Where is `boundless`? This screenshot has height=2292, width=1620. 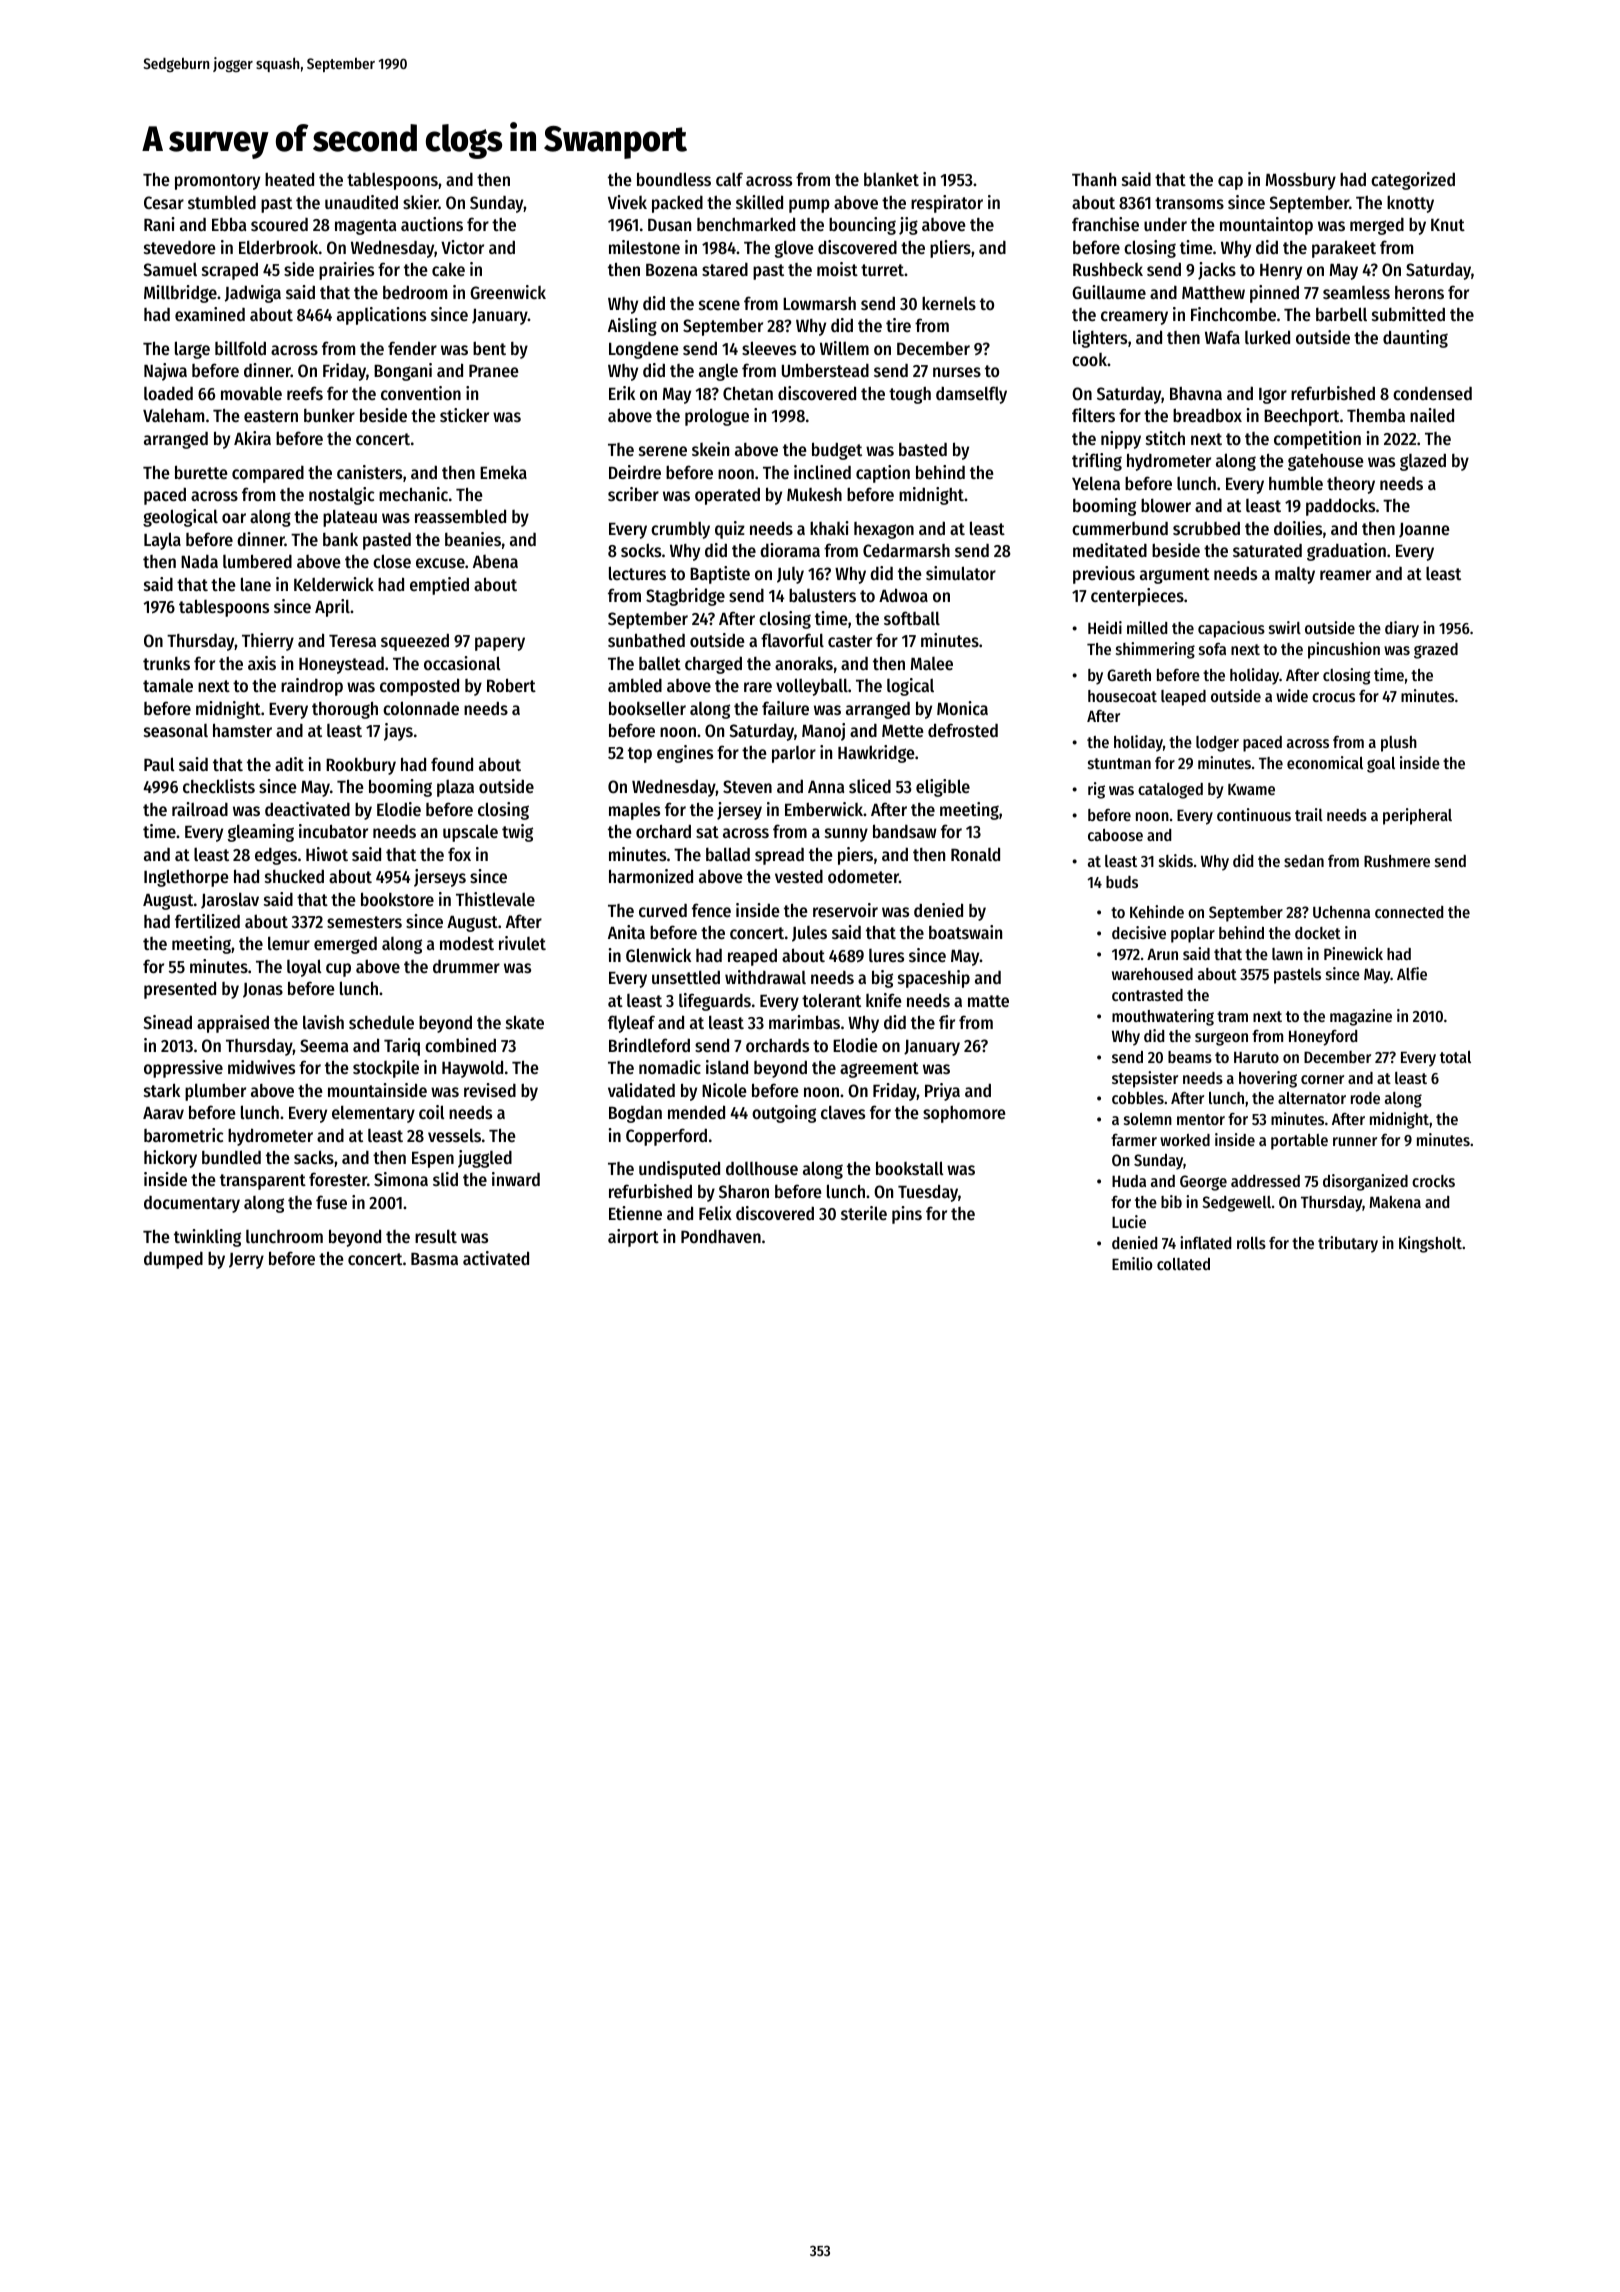 boundless is located at coordinates (674, 179).
